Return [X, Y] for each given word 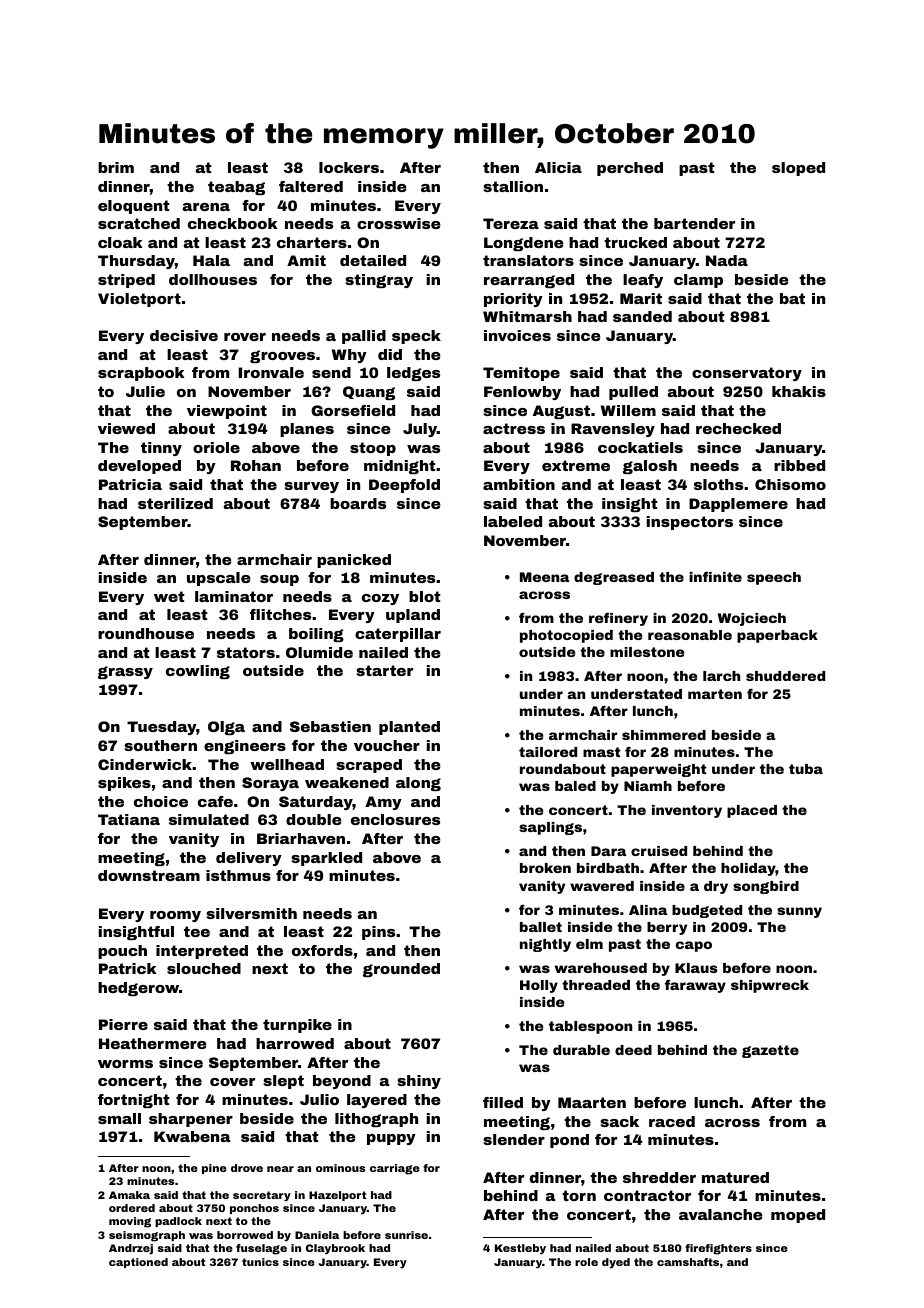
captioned [138, 1263]
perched [630, 169]
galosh [650, 467]
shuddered [785, 676]
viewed [126, 428]
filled [503, 1102]
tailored [548, 752]
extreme [576, 465]
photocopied [566, 636]
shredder [659, 1177]
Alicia [558, 167]
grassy [125, 672]
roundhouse [146, 633]
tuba [806, 769]
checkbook [232, 223]
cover [232, 1082]
